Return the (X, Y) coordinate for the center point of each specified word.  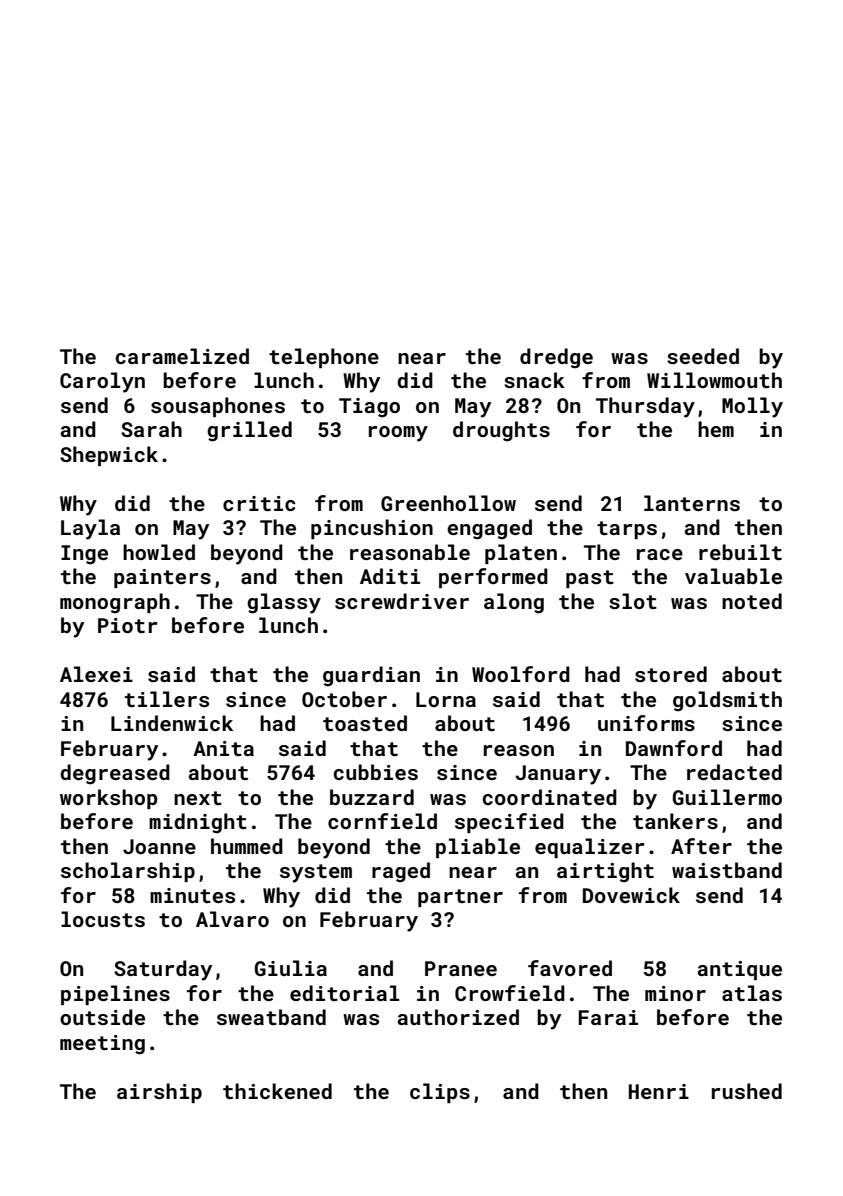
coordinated (549, 797)
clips (440, 1093)
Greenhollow (448, 503)
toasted (365, 723)
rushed (747, 1091)
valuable (733, 576)
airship (159, 1093)
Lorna (446, 699)
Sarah (151, 429)
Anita (223, 748)
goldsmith (727, 701)
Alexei (96, 674)
